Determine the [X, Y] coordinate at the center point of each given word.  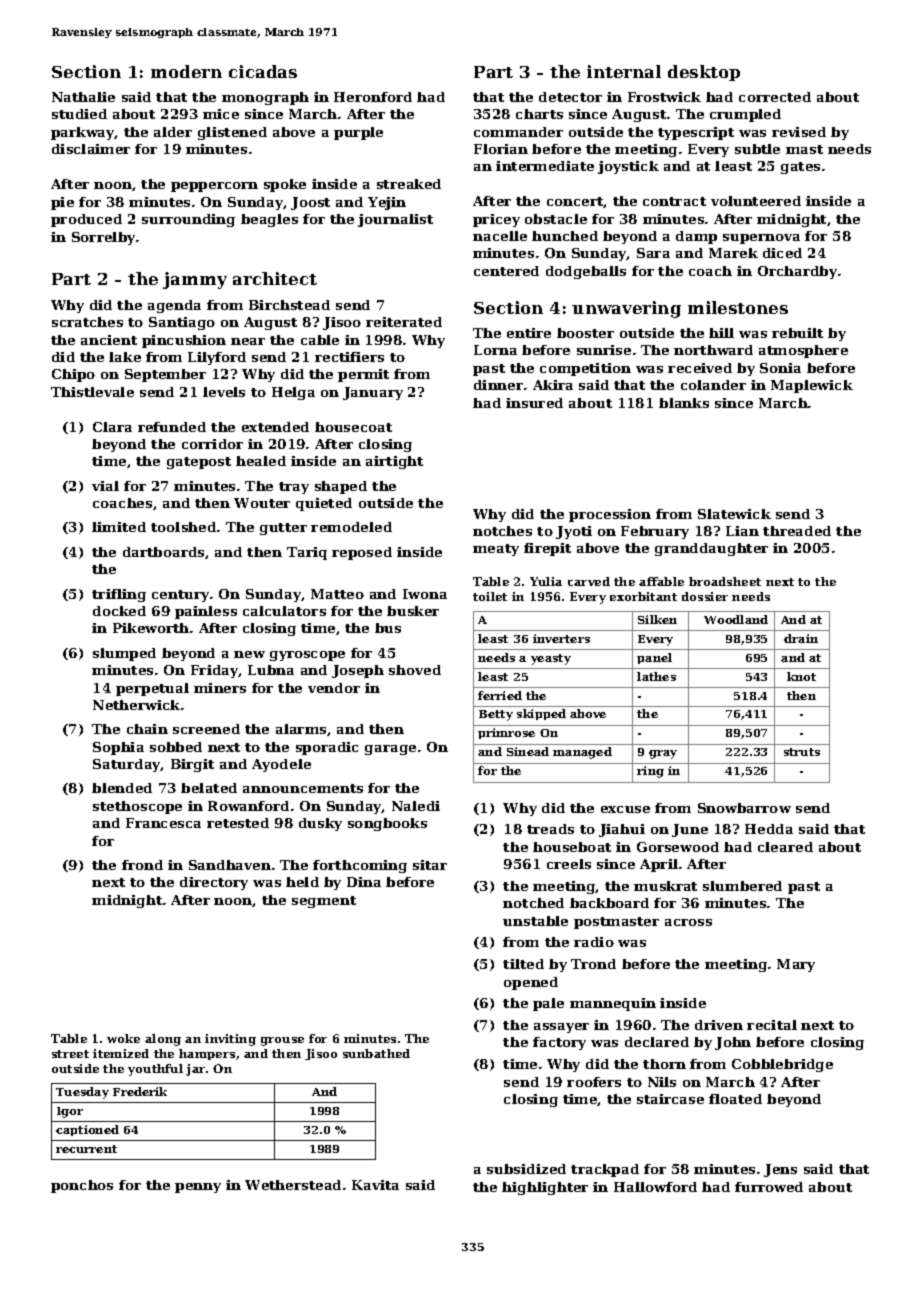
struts [802, 752]
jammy [195, 280]
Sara [653, 253]
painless [206, 612]
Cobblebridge [782, 1065]
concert [575, 202]
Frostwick [664, 97]
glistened [232, 133]
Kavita [375, 1185]
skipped [541, 714]
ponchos [82, 1186]
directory [214, 883]
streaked [409, 184]
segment [324, 902]
